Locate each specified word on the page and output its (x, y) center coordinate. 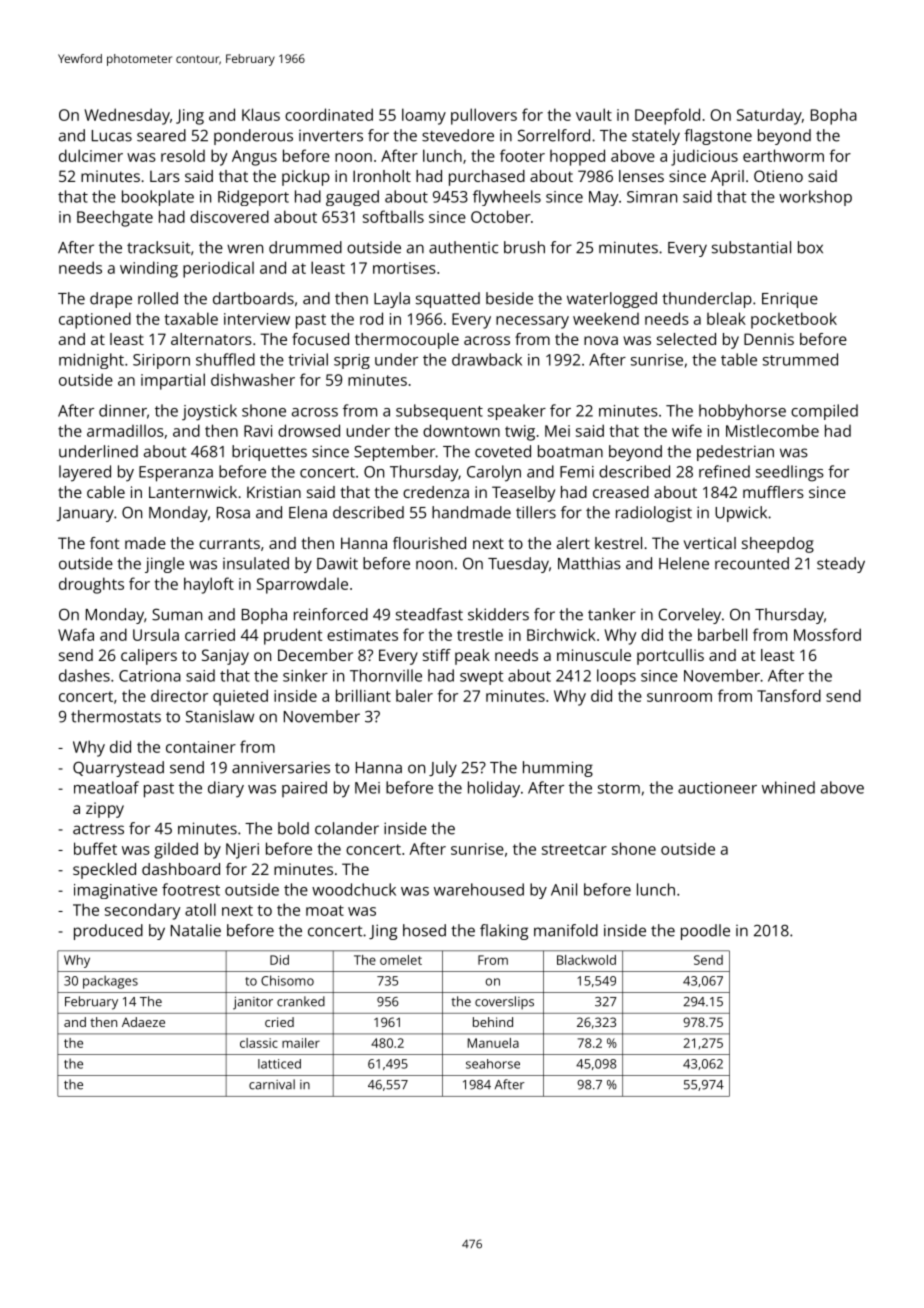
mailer (301, 1043)
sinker (305, 675)
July (443, 769)
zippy (105, 810)
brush (524, 247)
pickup (306, 178)
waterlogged (612, 300)
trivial (308, 359)
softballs (393, 216)
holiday (494, 789)
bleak (726, 318)
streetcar (574, 849)
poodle (705, 932)
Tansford (789, 695)
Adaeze (143, 1022)
